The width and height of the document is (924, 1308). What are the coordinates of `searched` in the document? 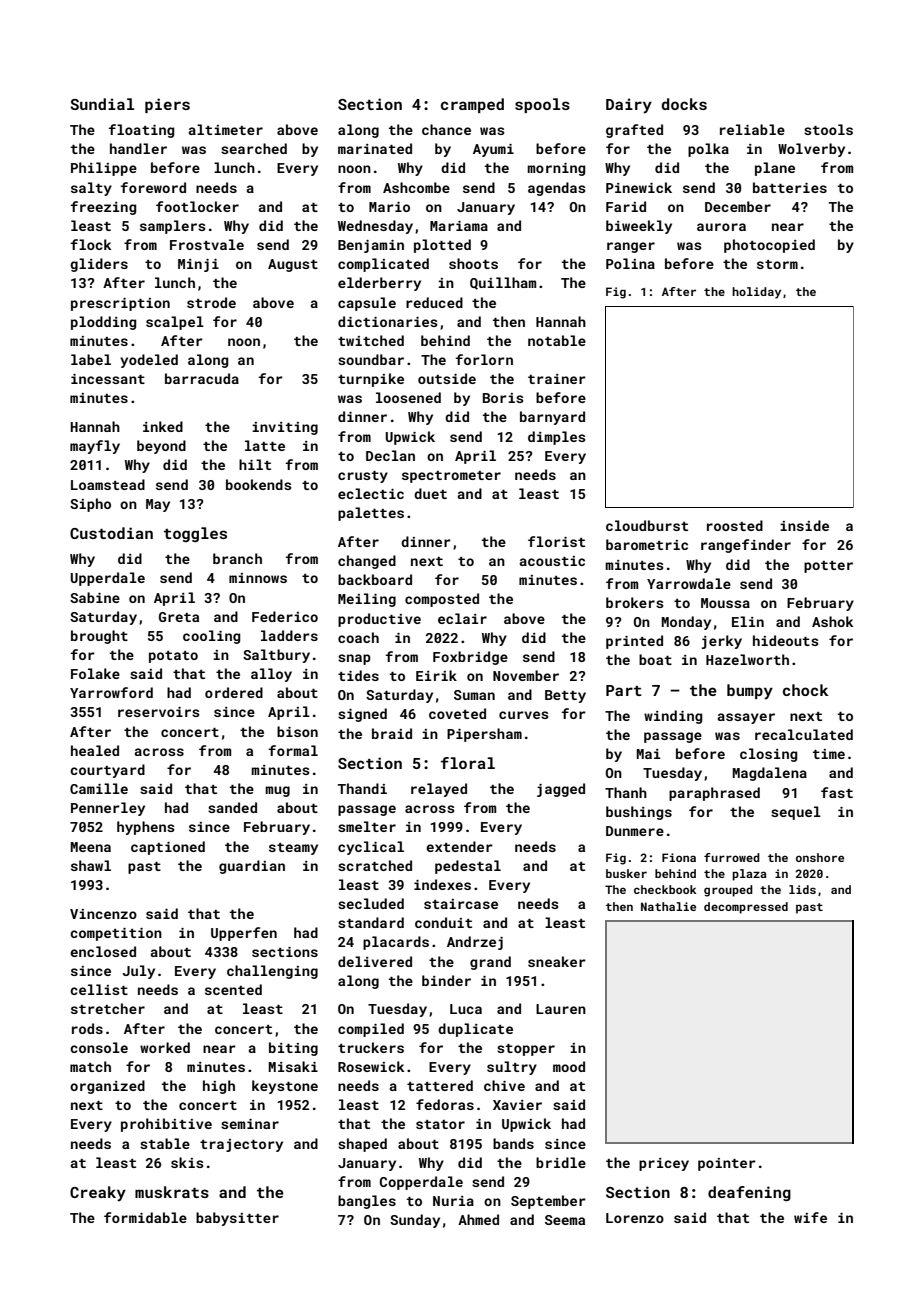 It's located at (254, 148).
